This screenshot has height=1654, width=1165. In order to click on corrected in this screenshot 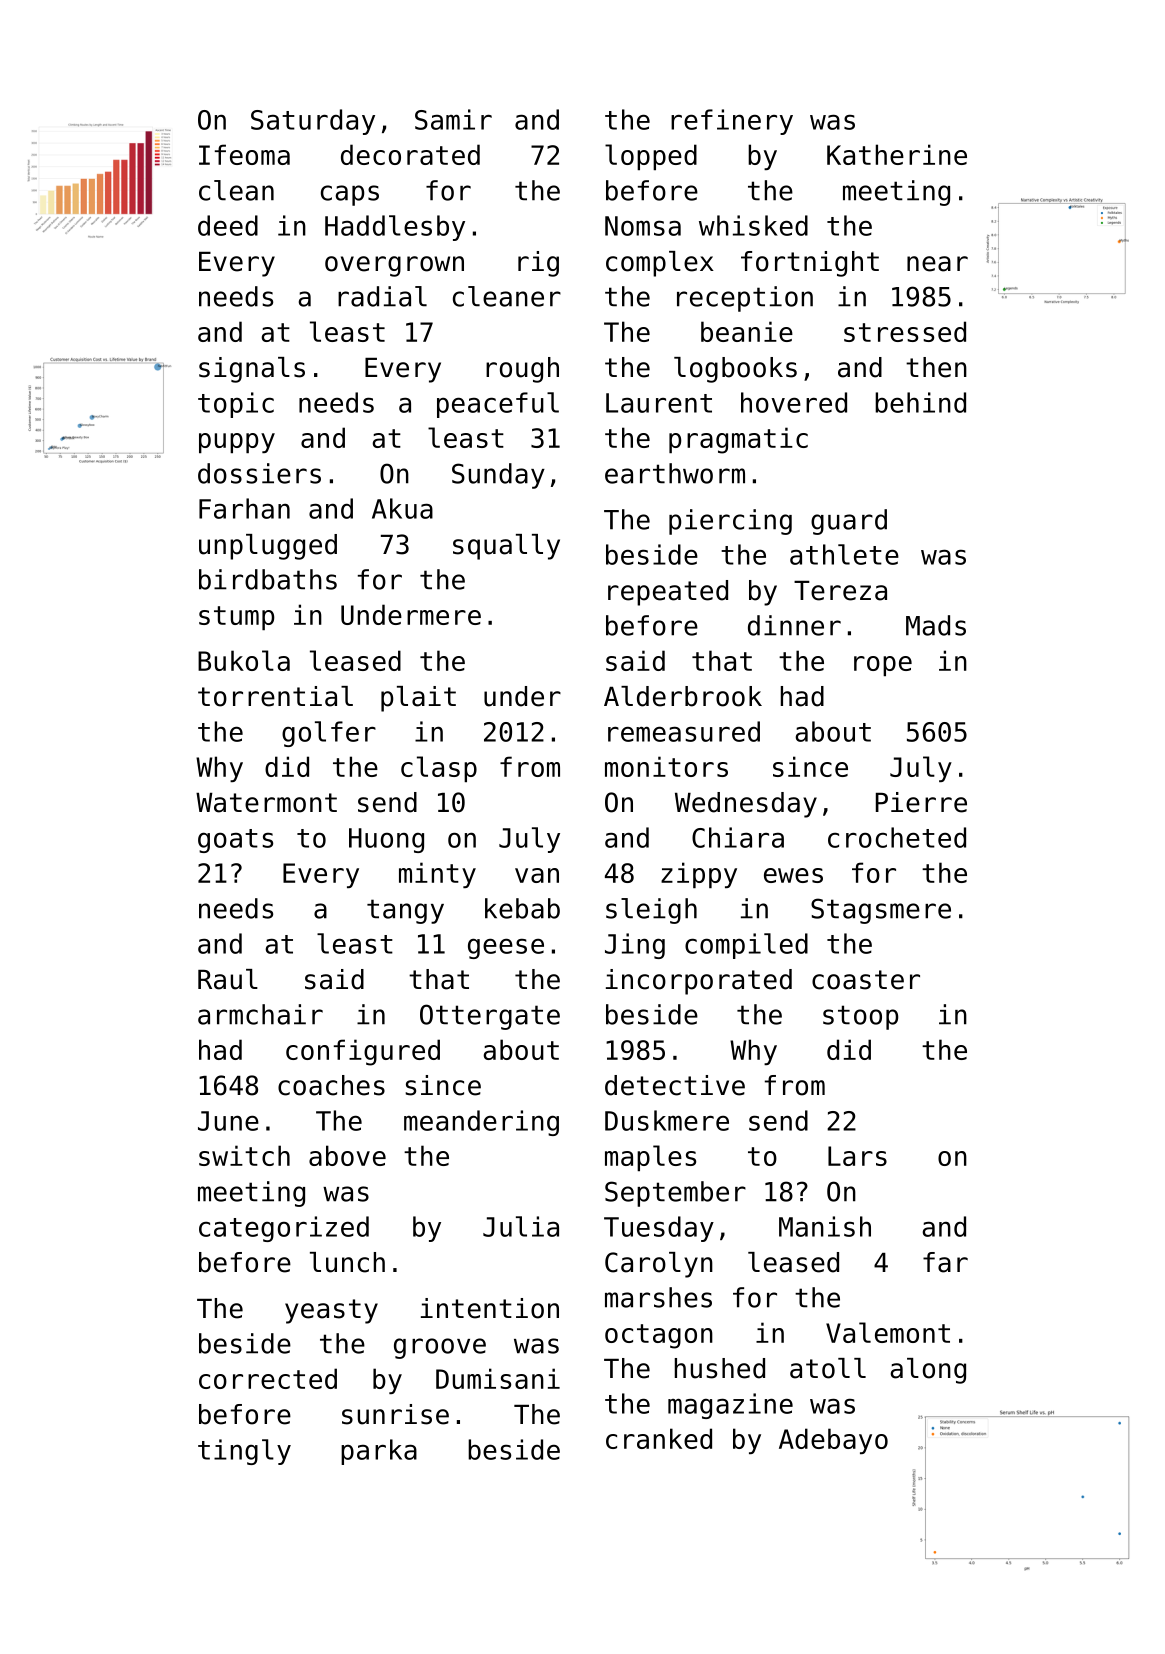, I will do `click(268, 1378)`.
